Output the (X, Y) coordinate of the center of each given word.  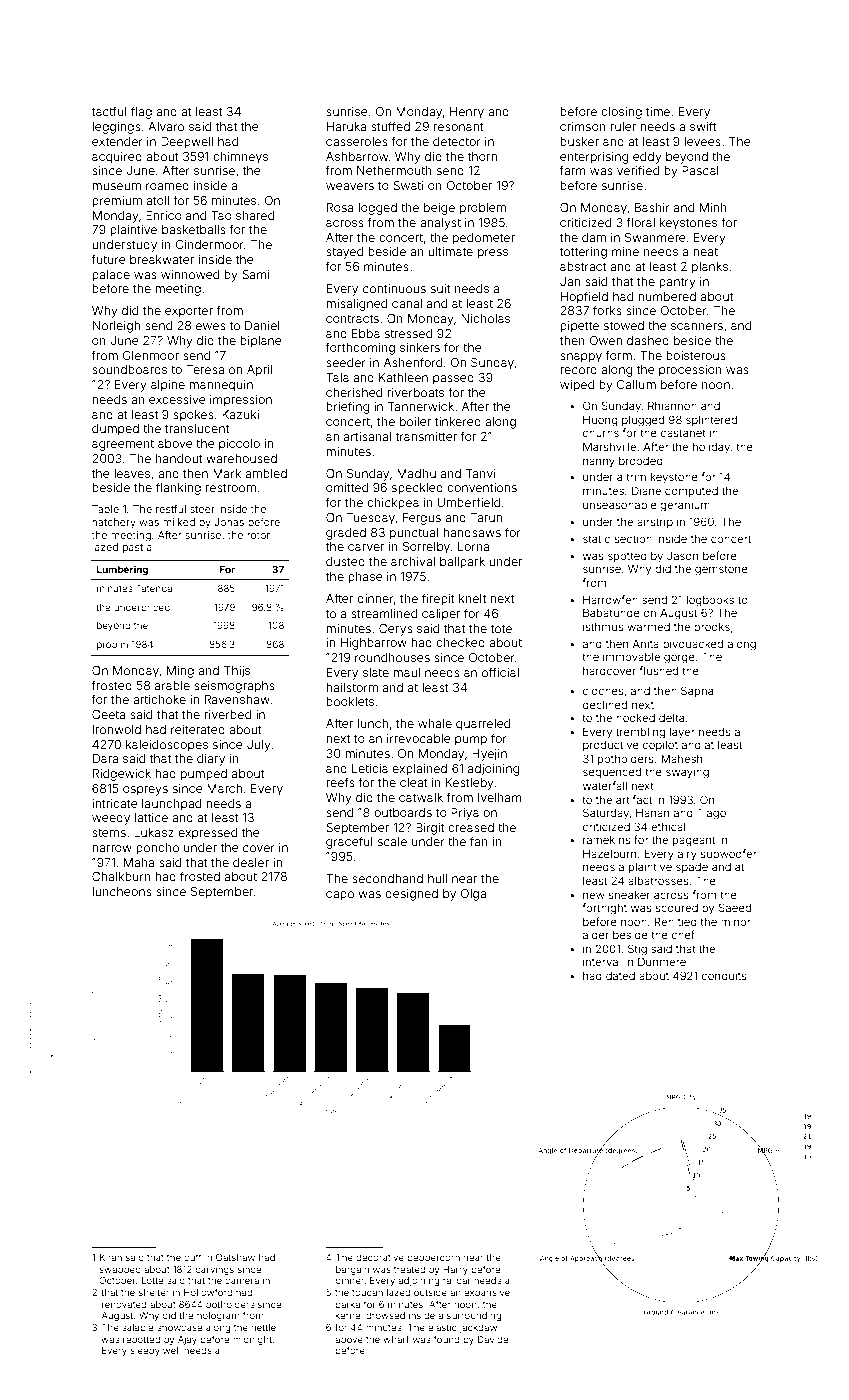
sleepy (145, 1351)
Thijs (237, 672)
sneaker (629, 895)
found (446, 1339)
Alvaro (166, 126)
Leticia (370, 768)
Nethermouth (394, 170)
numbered (667, 296)
